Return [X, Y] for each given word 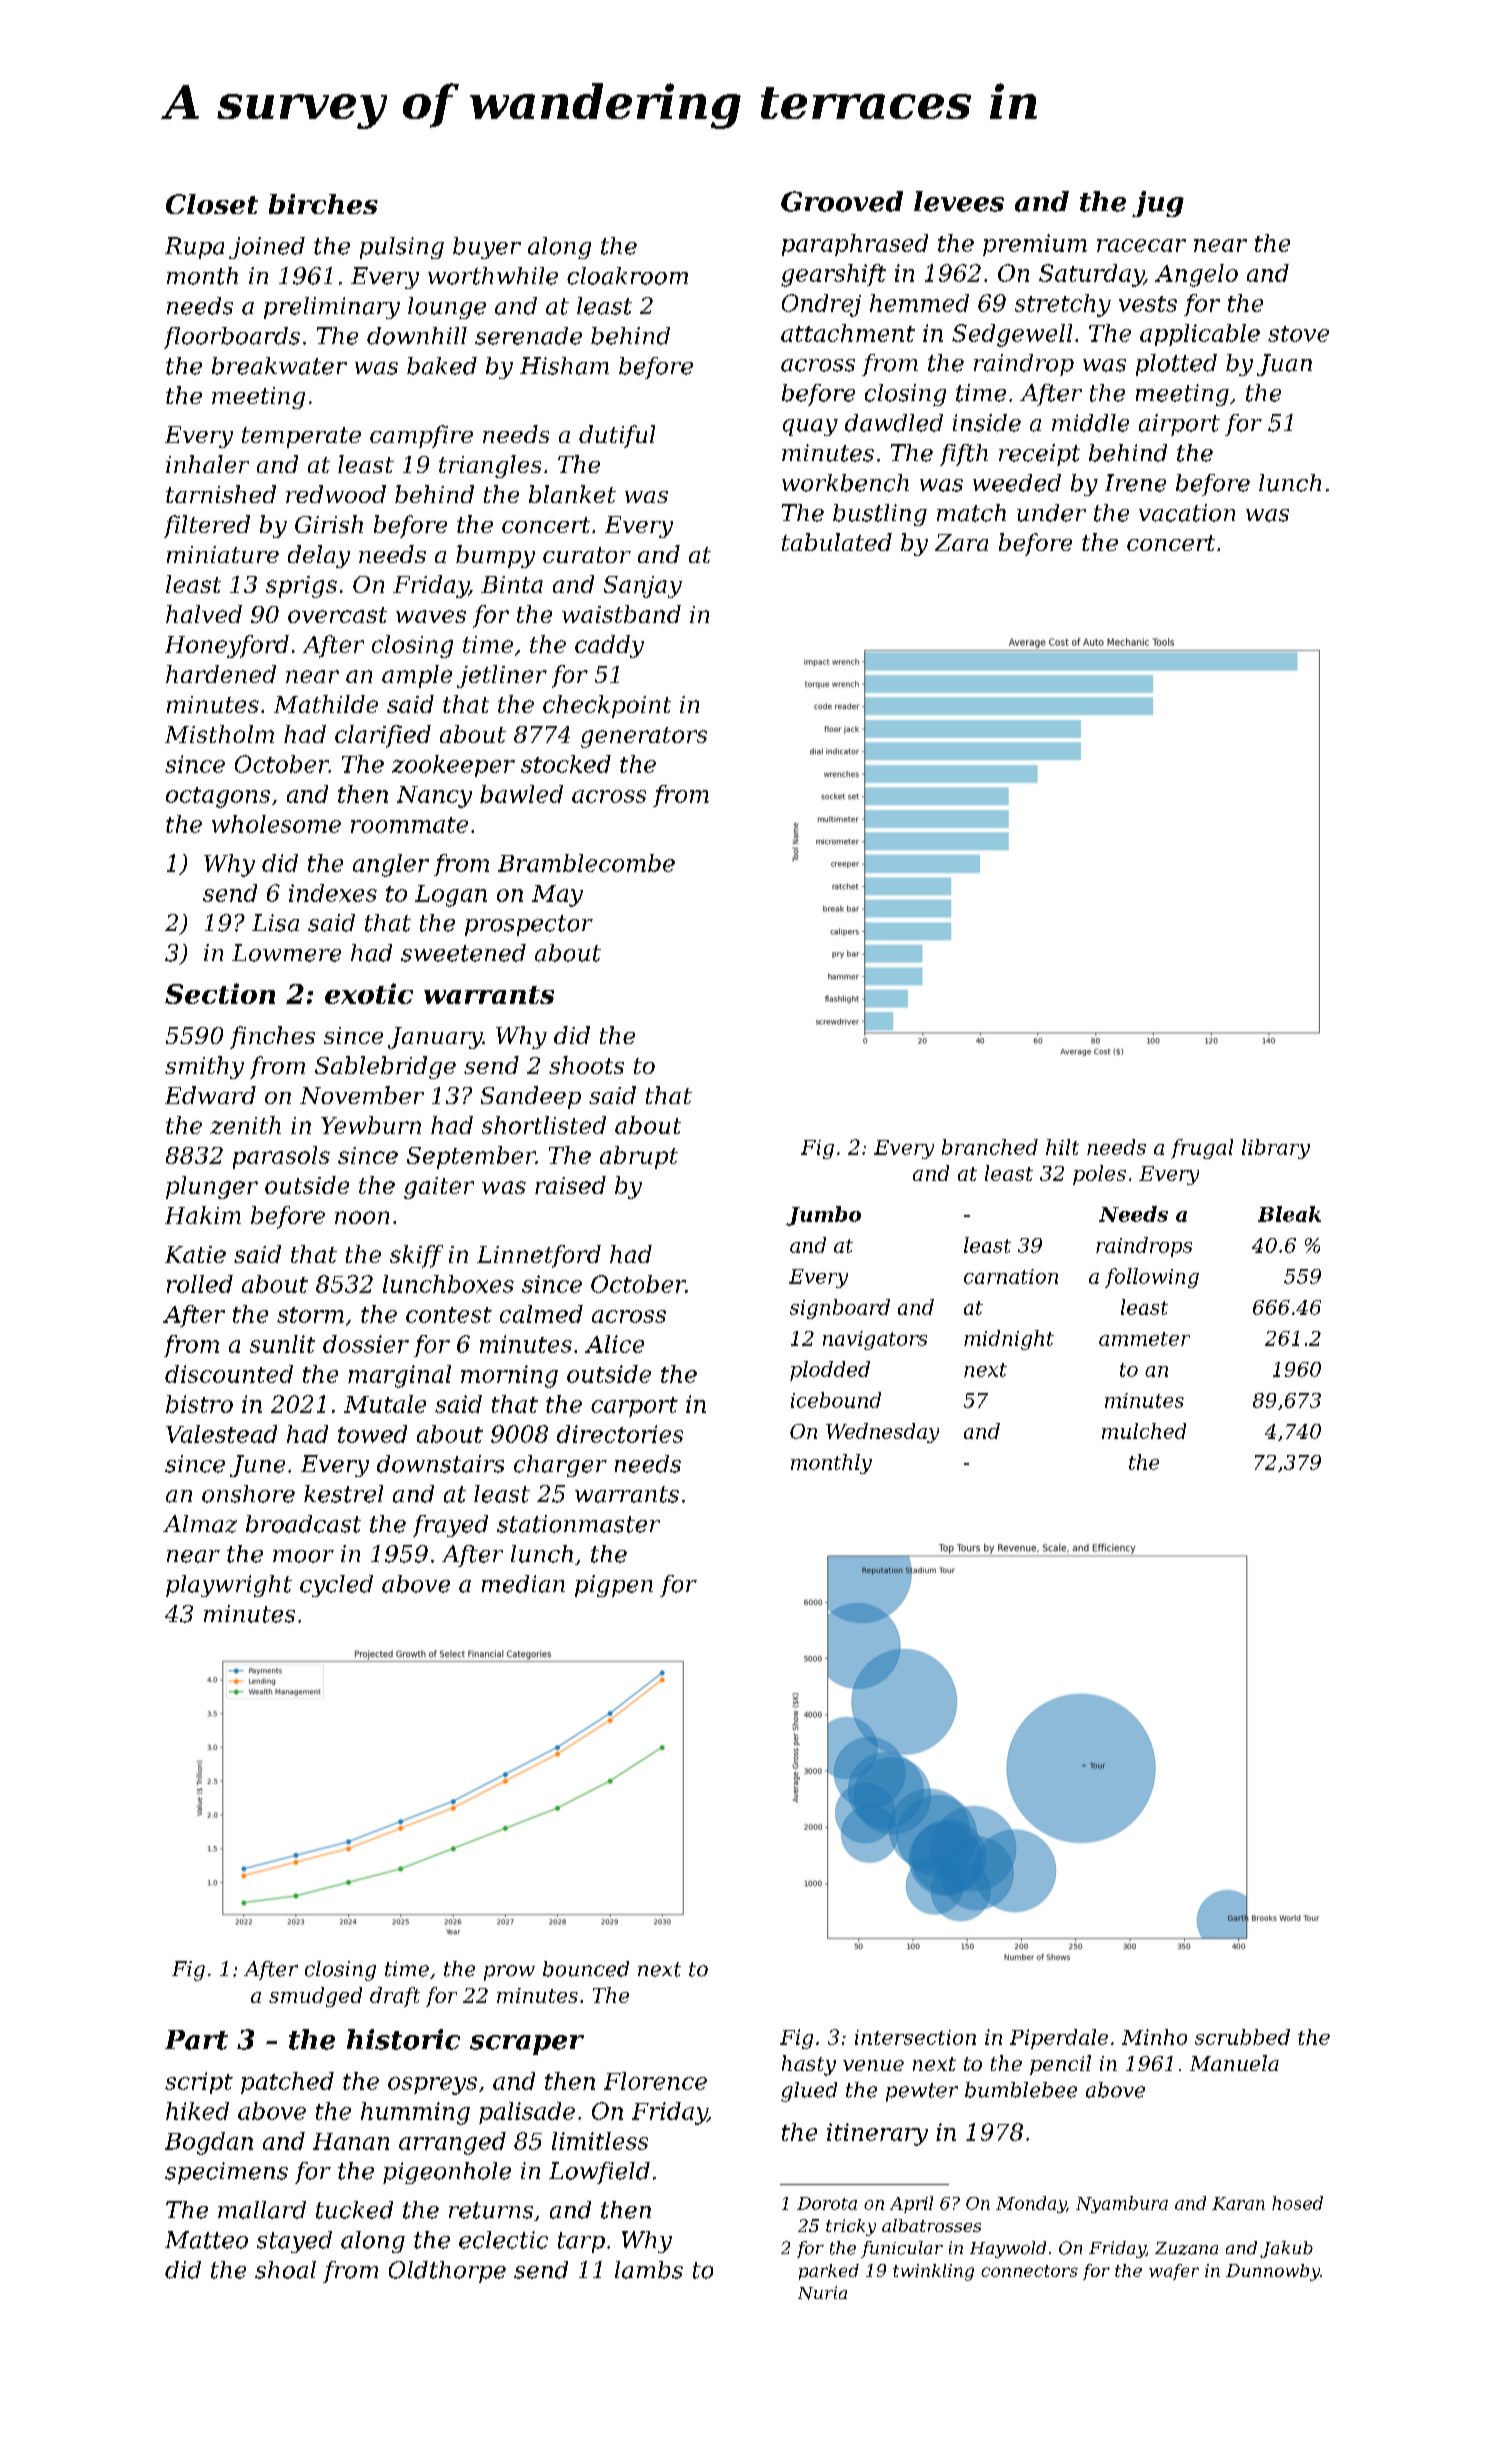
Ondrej [821, 305]
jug [1158, 204]
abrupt [639, 1157]
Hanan [351, 2141]
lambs [649, 2270]
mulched [1144, 1431]
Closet [212, 204]
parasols [281, 1157]
